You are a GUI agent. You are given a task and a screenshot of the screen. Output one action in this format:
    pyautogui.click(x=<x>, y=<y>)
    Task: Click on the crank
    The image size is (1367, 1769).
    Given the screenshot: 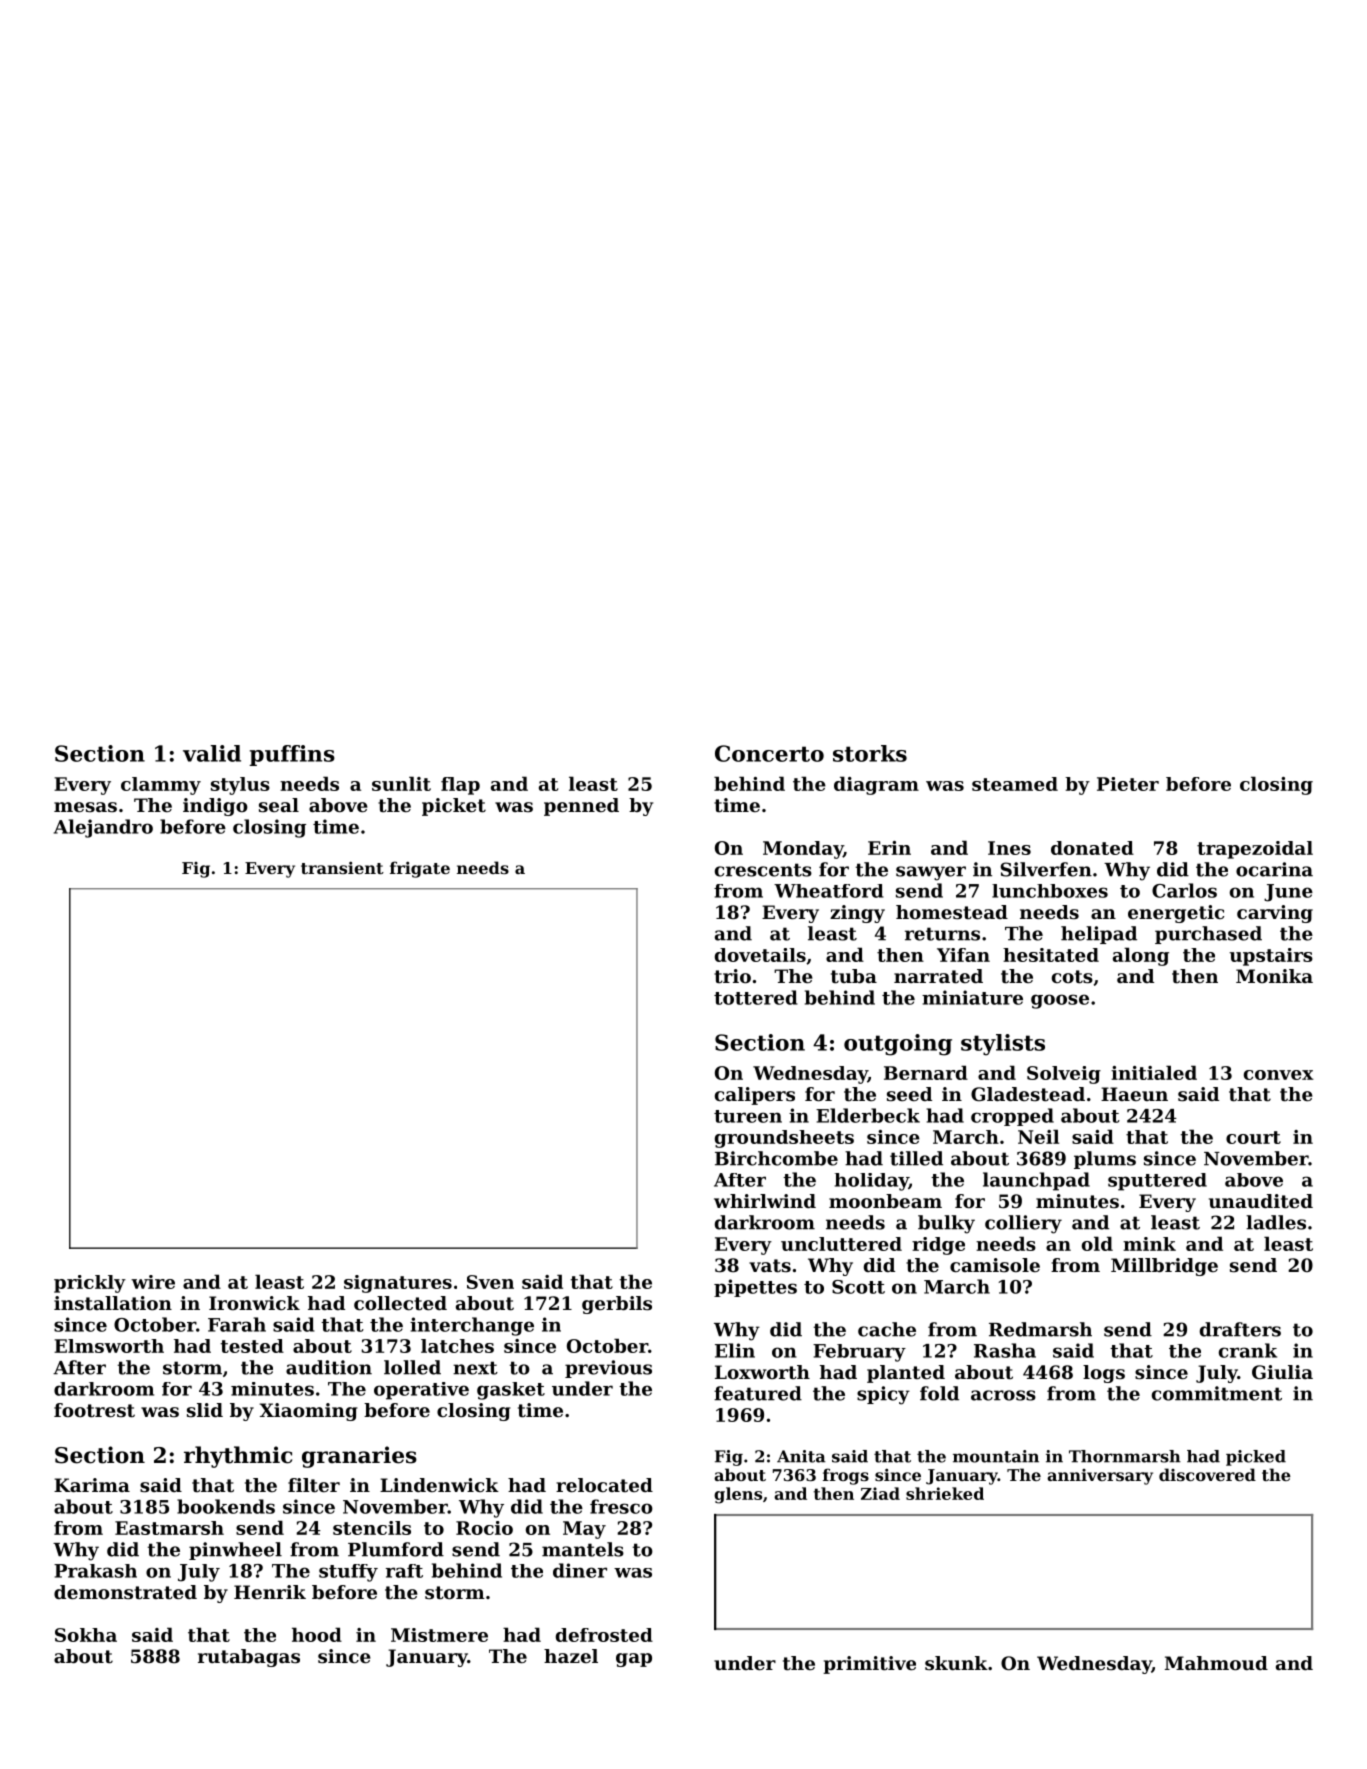 What is the action you would take?
    pyautogui.click(x=1248, y=1350)
